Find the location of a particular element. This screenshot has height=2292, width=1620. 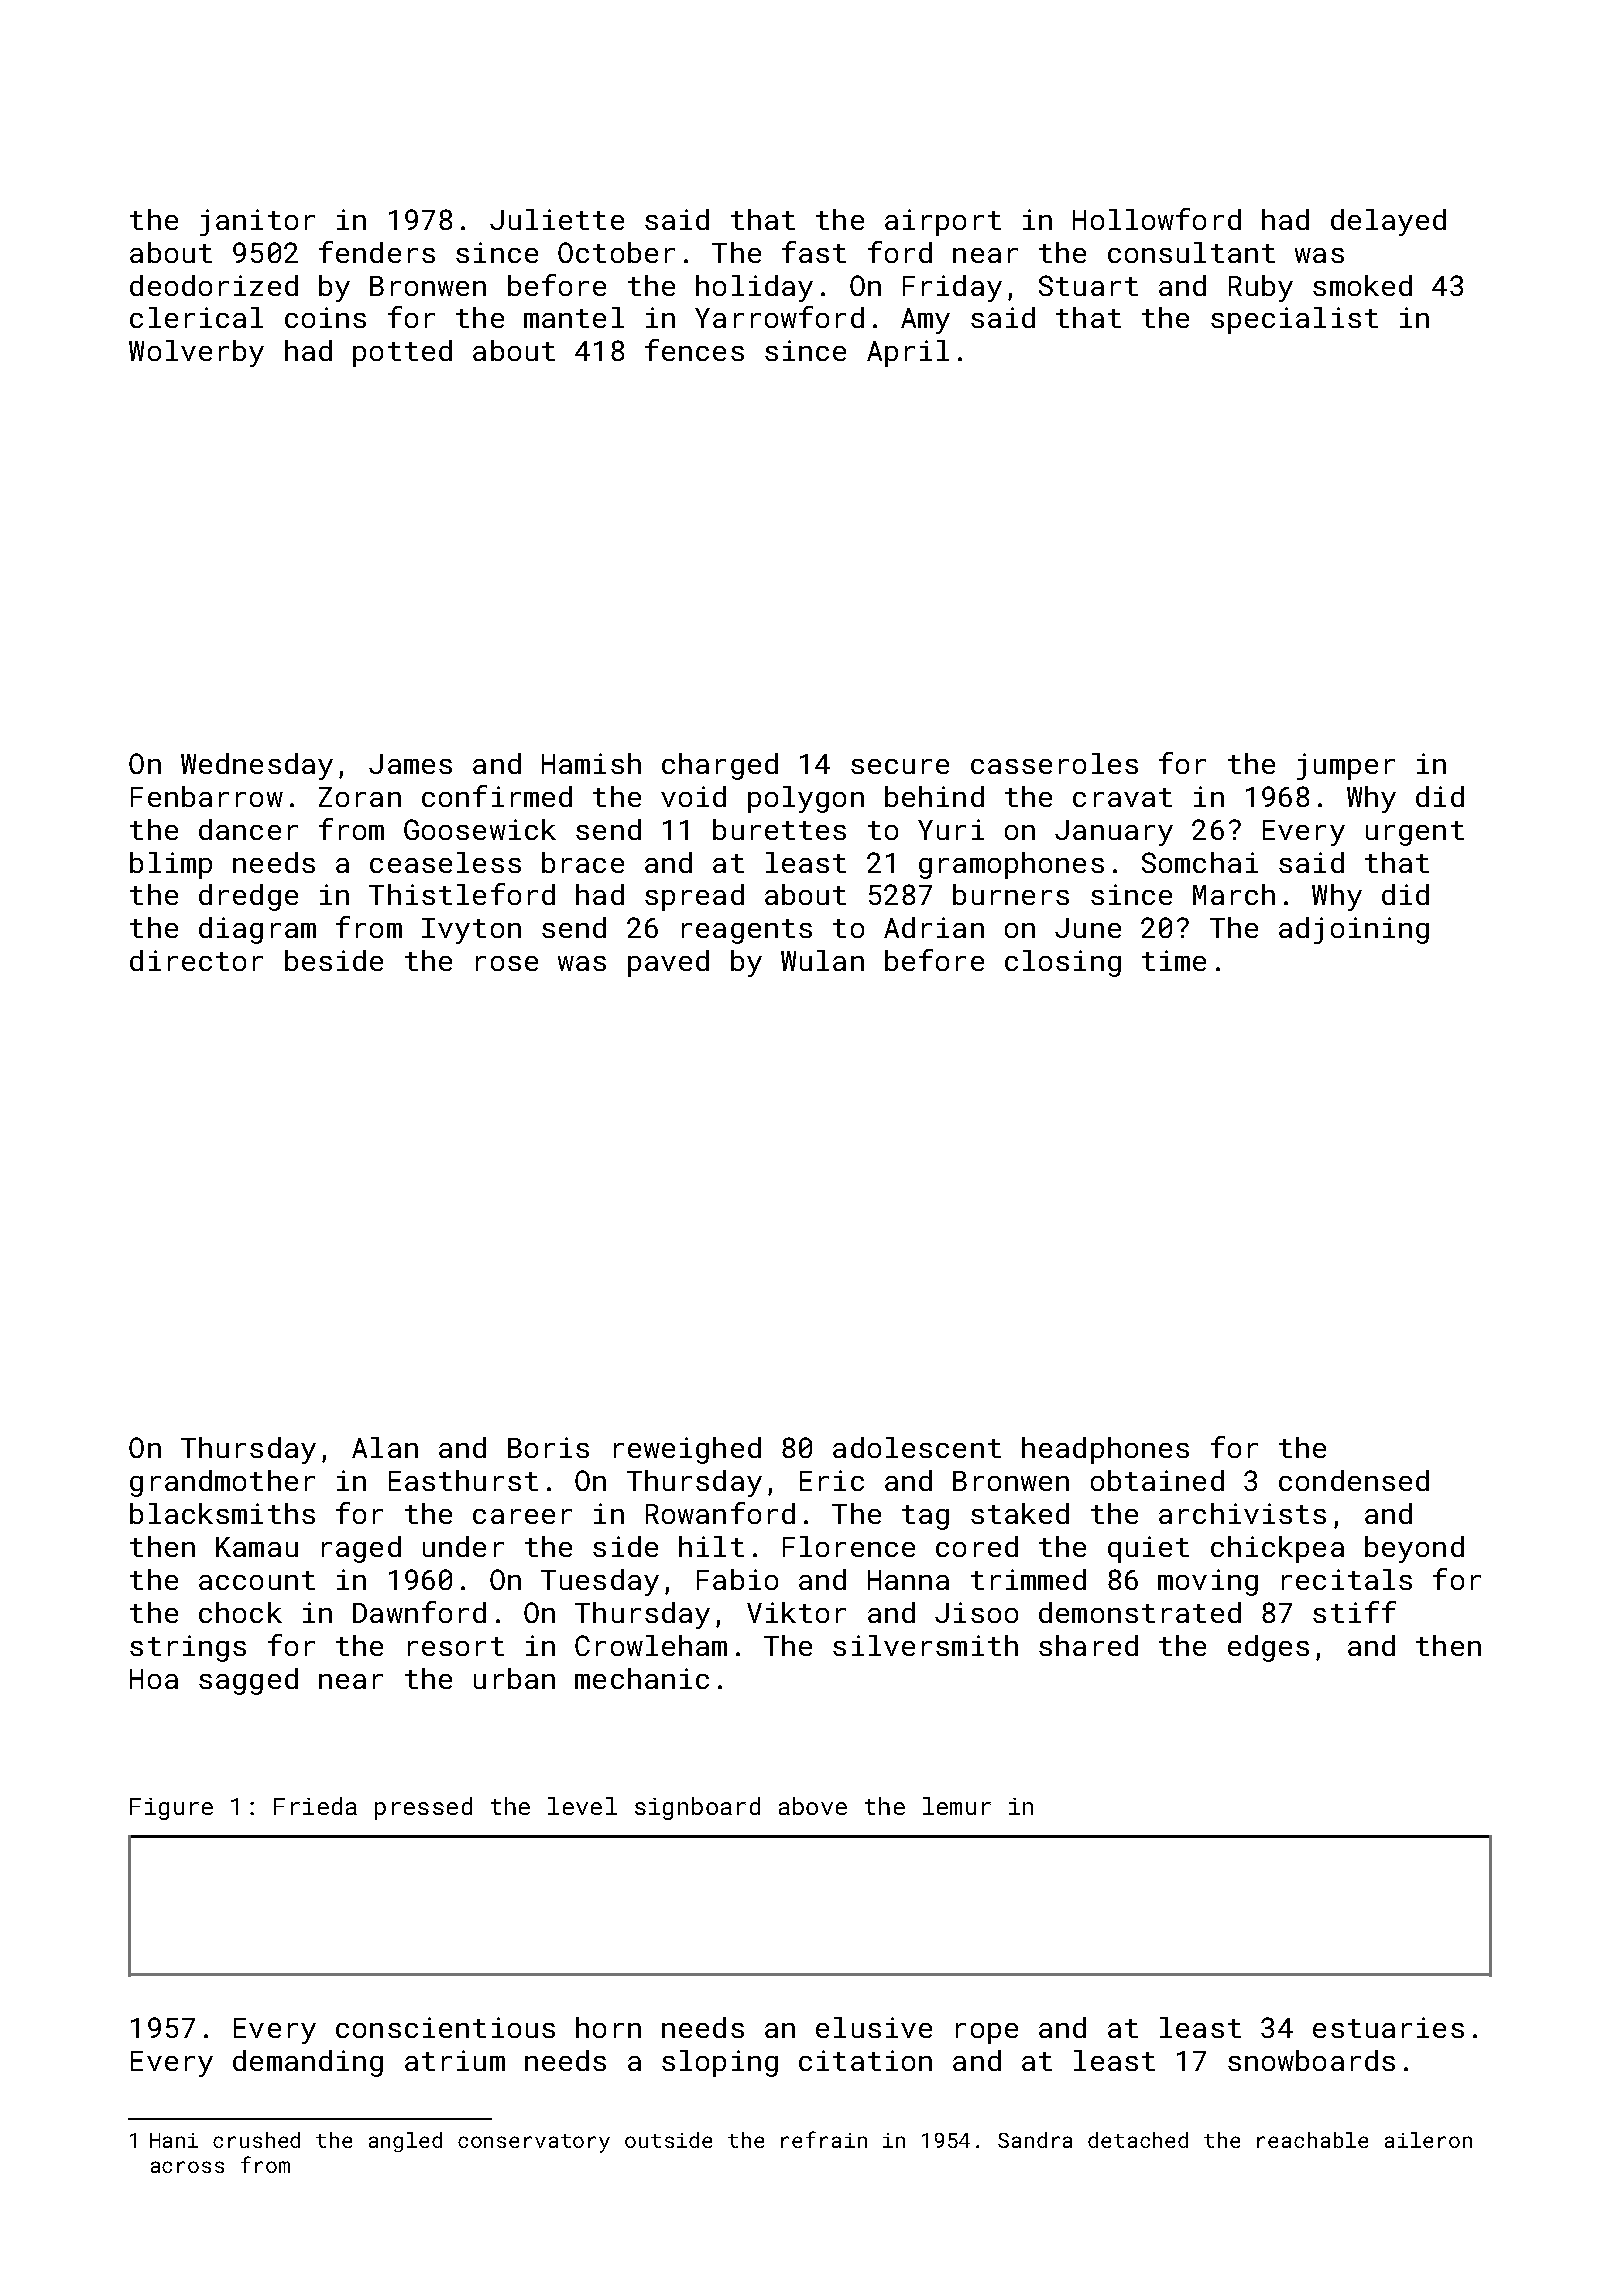

delayed is located at coordinates (1388, 222).
